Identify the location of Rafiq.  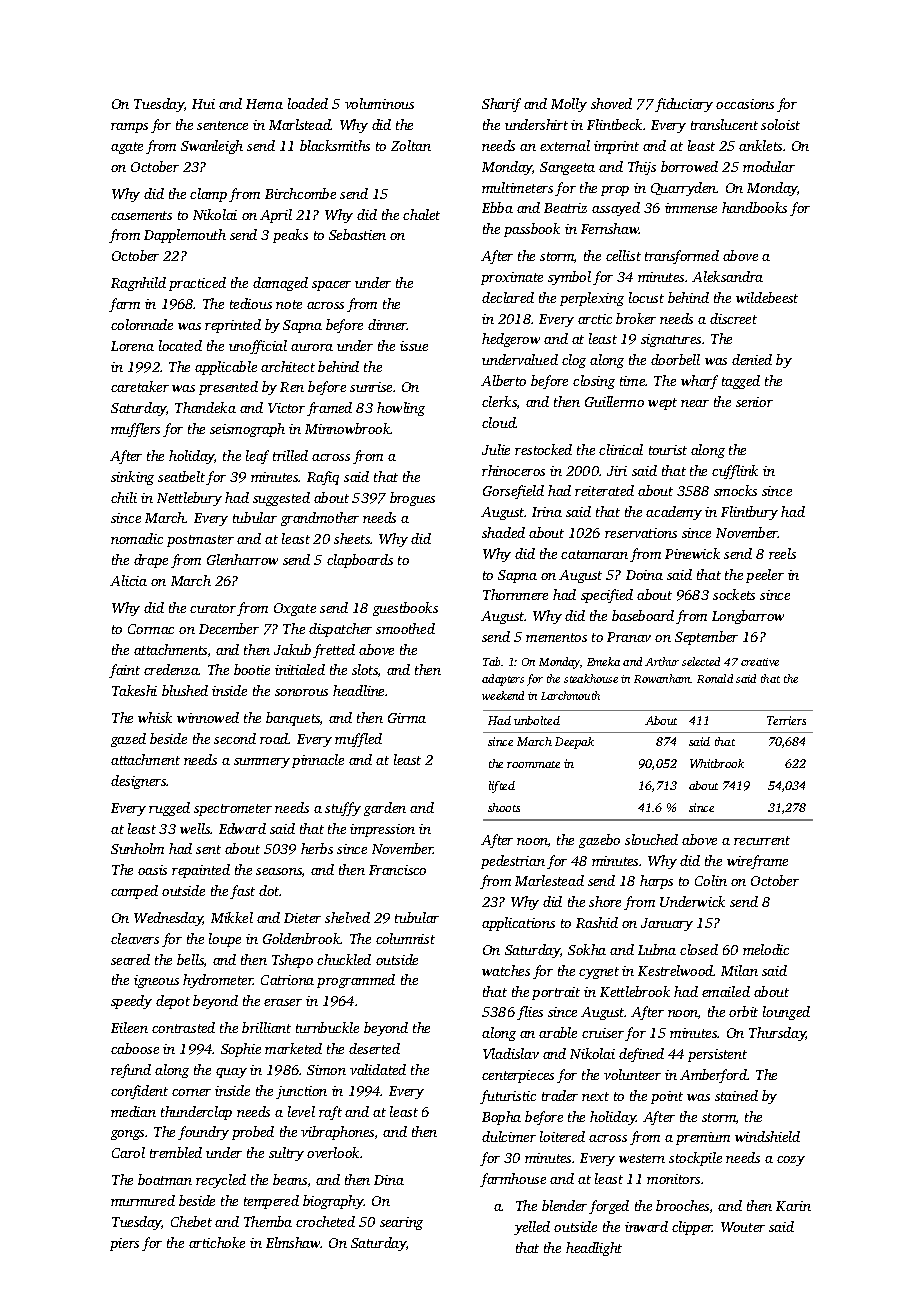
(323, 478).
